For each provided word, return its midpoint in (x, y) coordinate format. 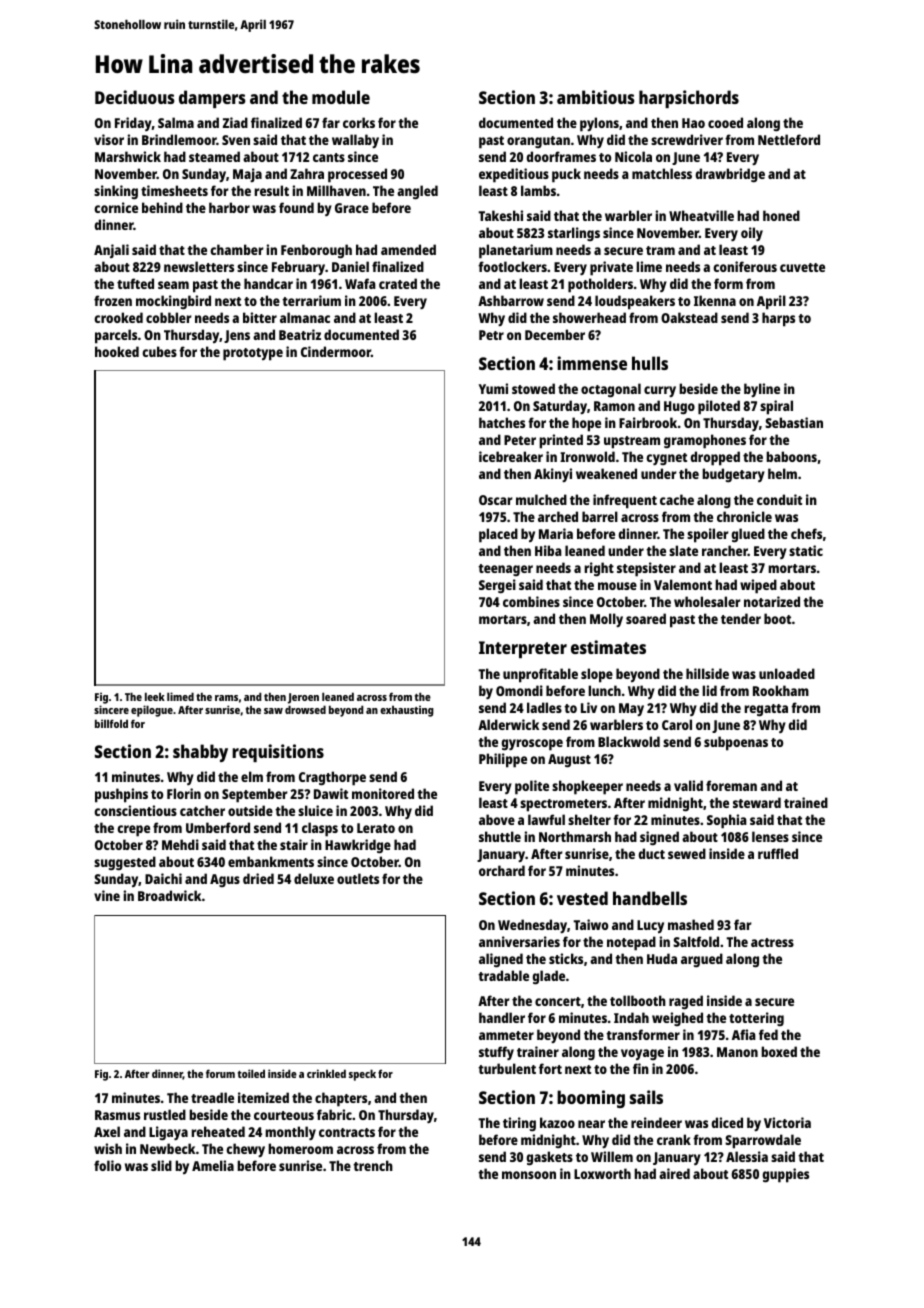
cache (677, 499)
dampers (212, 99)
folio (107, 1165)
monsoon (529, 1175)
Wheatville (701, 215)
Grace (352, 208)
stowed (533, 388)
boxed (779, 1051)
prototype (253, 354)
